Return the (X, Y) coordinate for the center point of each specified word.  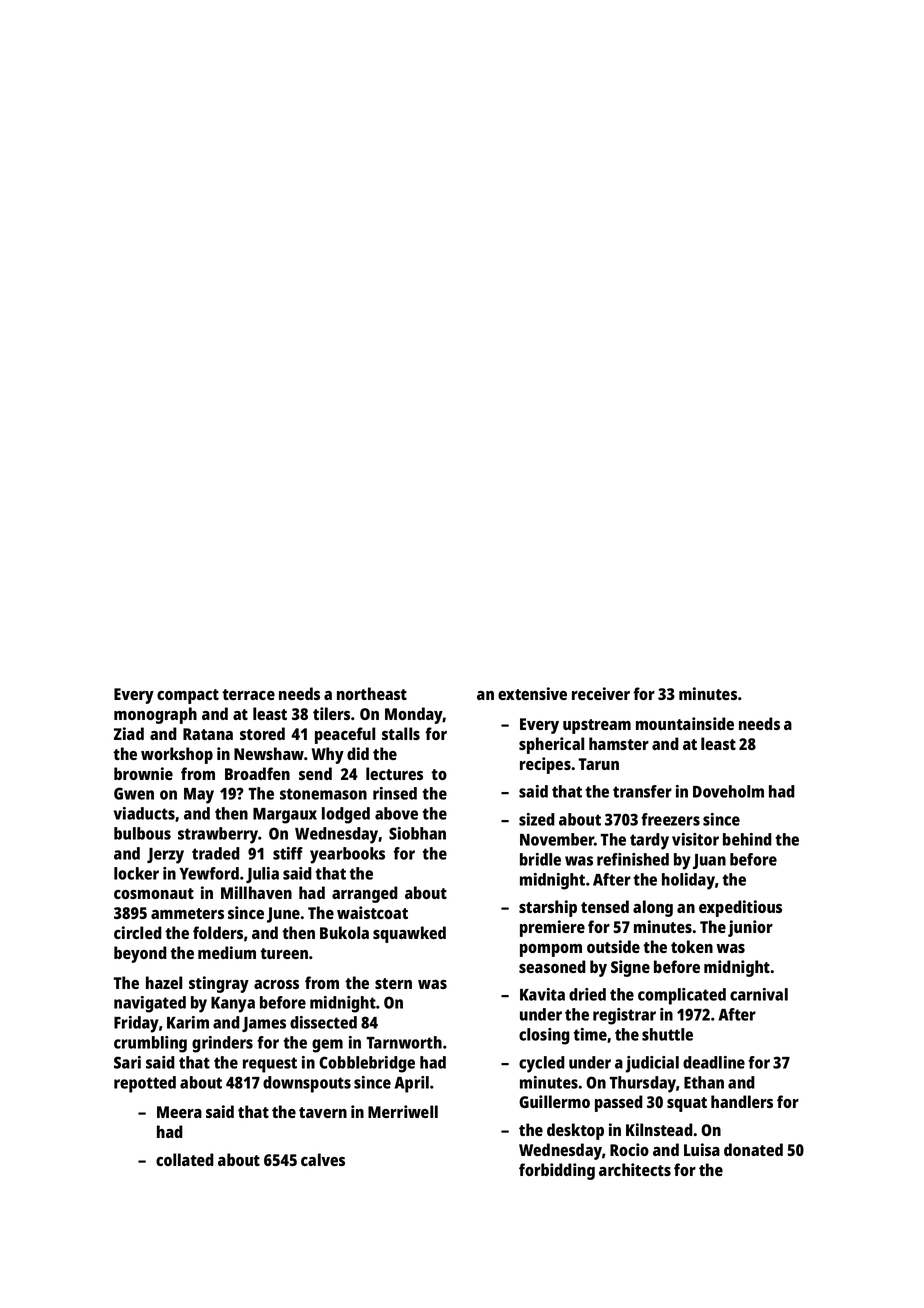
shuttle (667, 1034)
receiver (601, 693)
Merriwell (403, 1111)
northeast (372, 693)
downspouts (307, 1084)
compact (188, 696)
